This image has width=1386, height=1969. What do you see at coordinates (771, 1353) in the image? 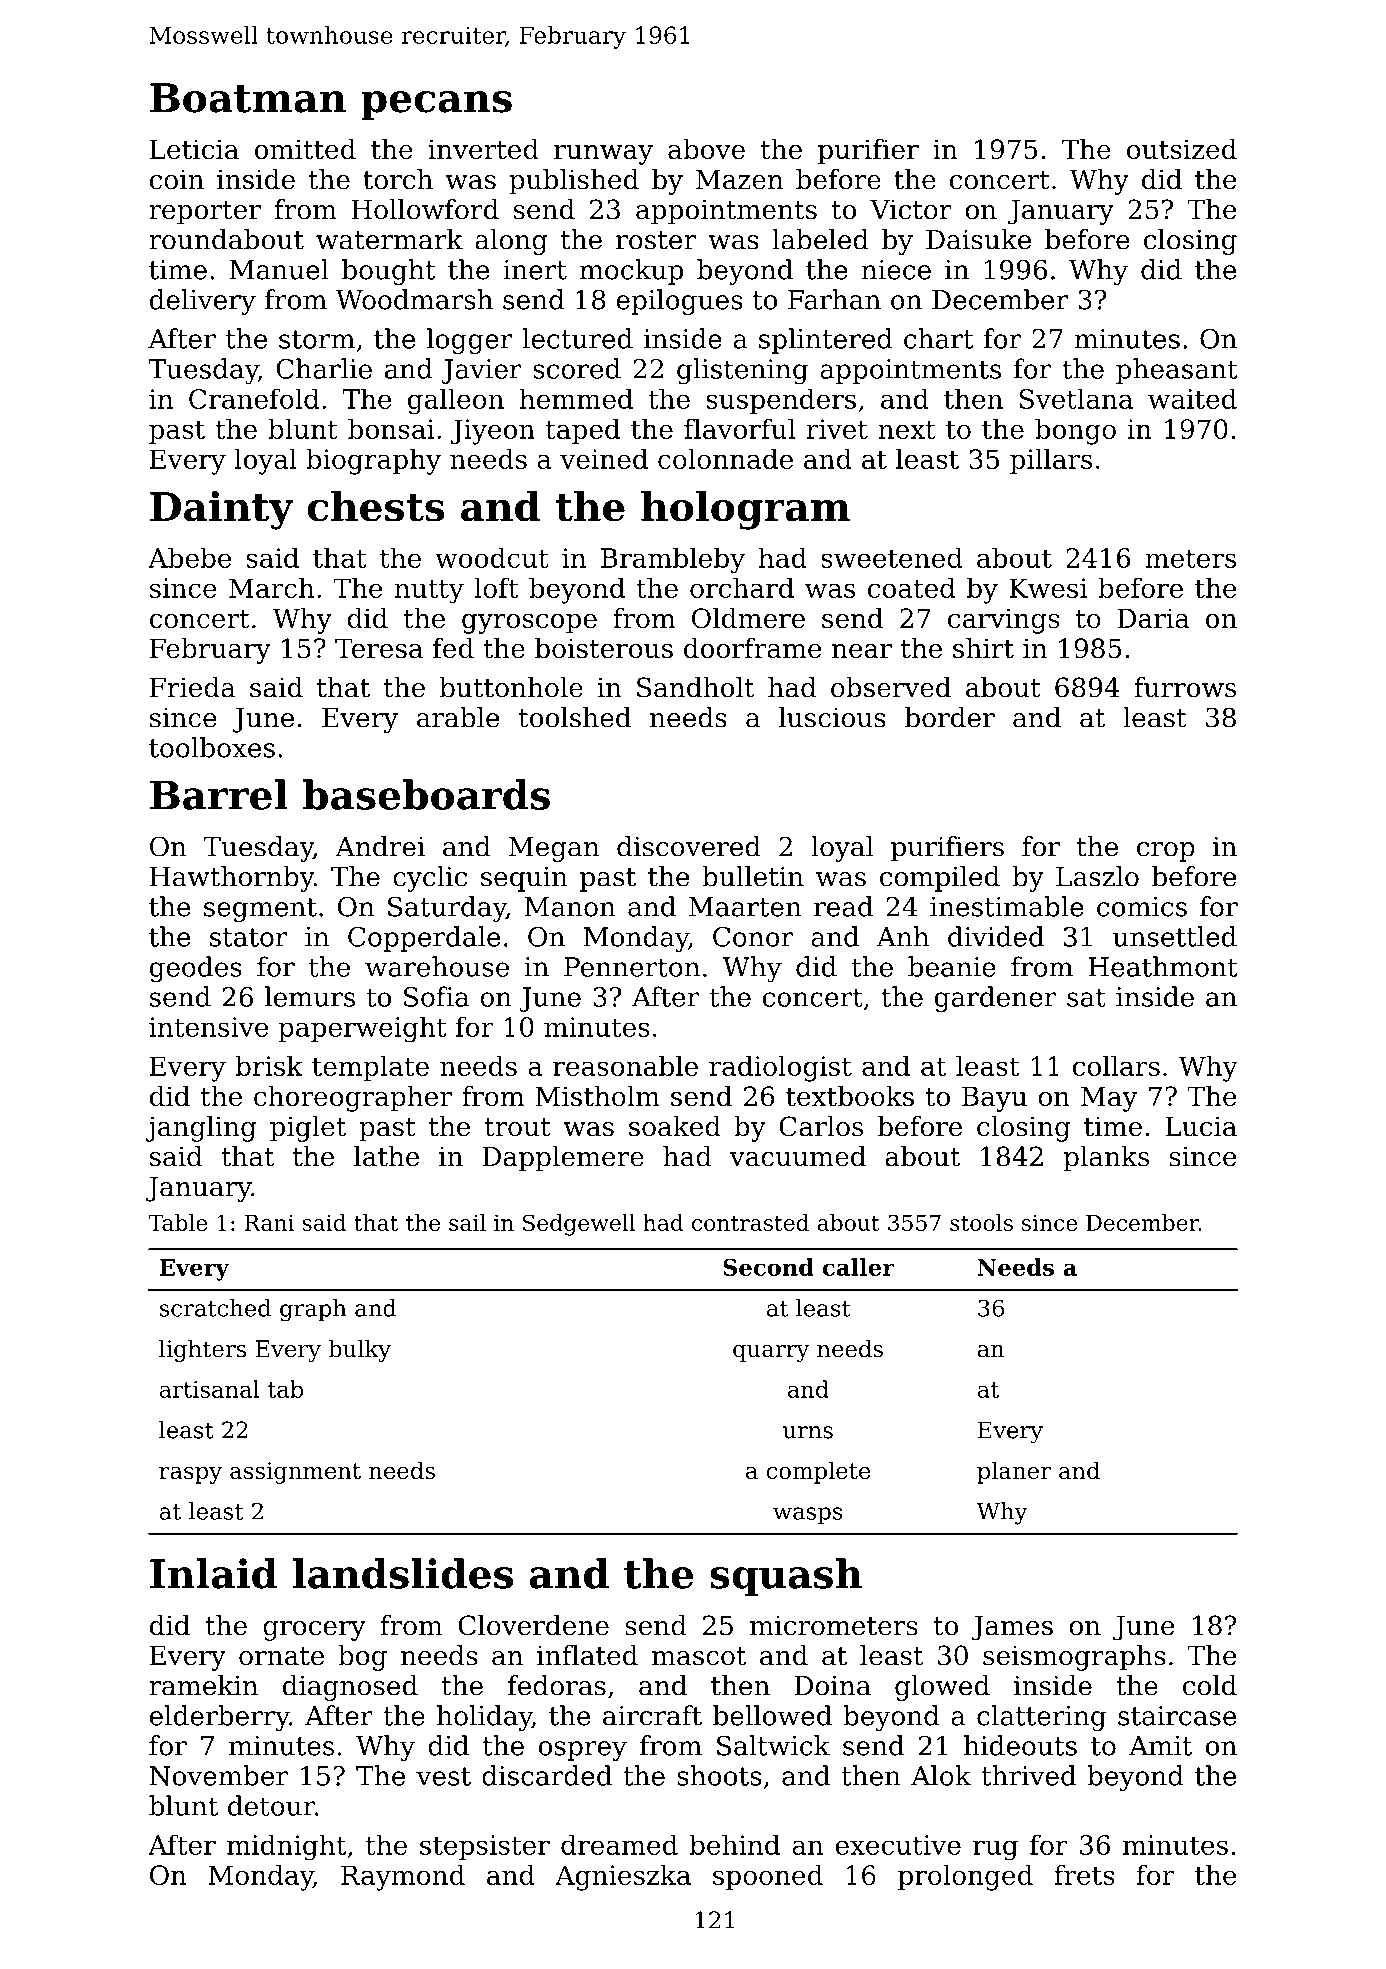
I see `quarry` at bounding box center [771, 1353].
